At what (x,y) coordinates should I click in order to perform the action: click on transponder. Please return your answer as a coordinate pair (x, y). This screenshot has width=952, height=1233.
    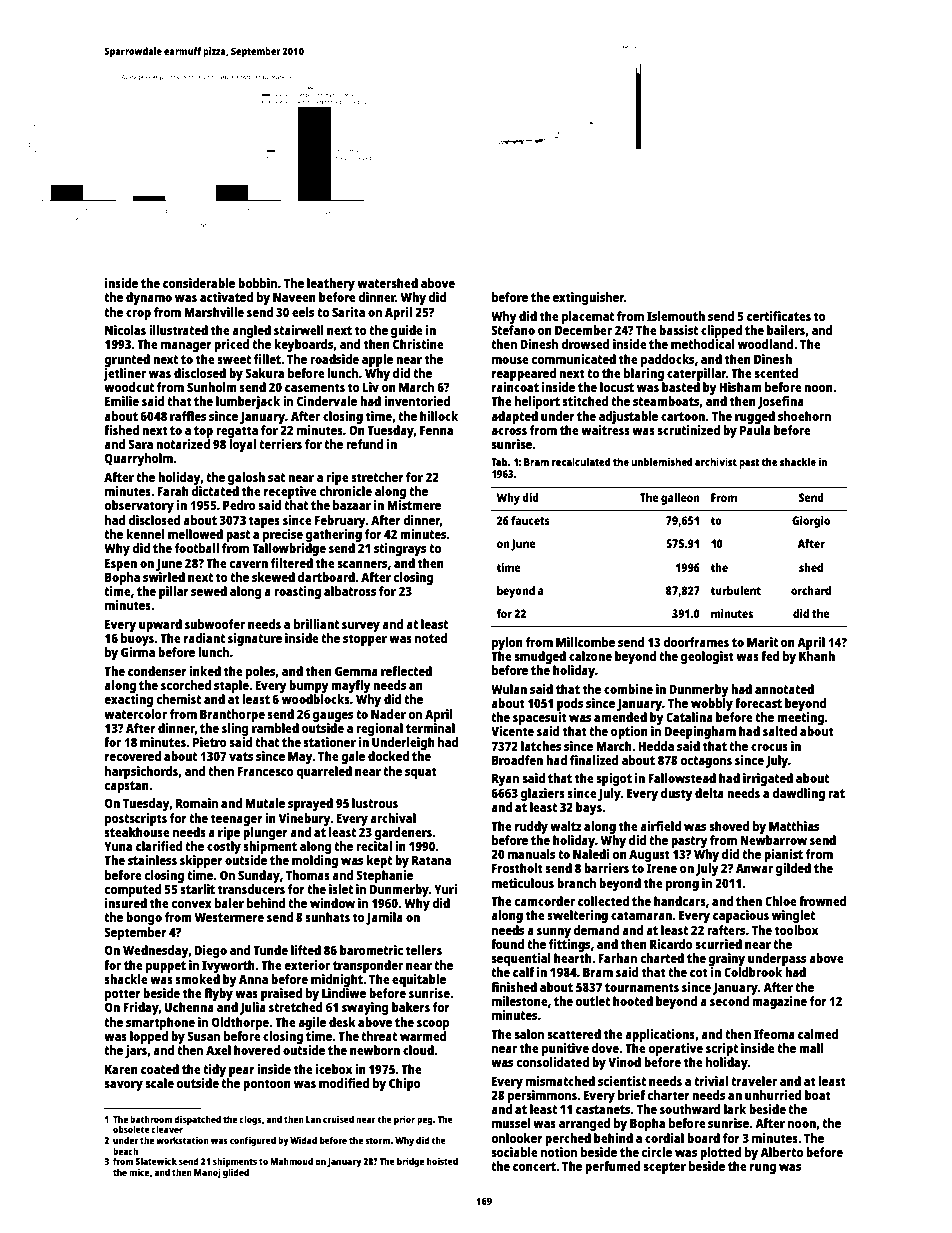
    Looking at the image, I should click on (368, 966).
